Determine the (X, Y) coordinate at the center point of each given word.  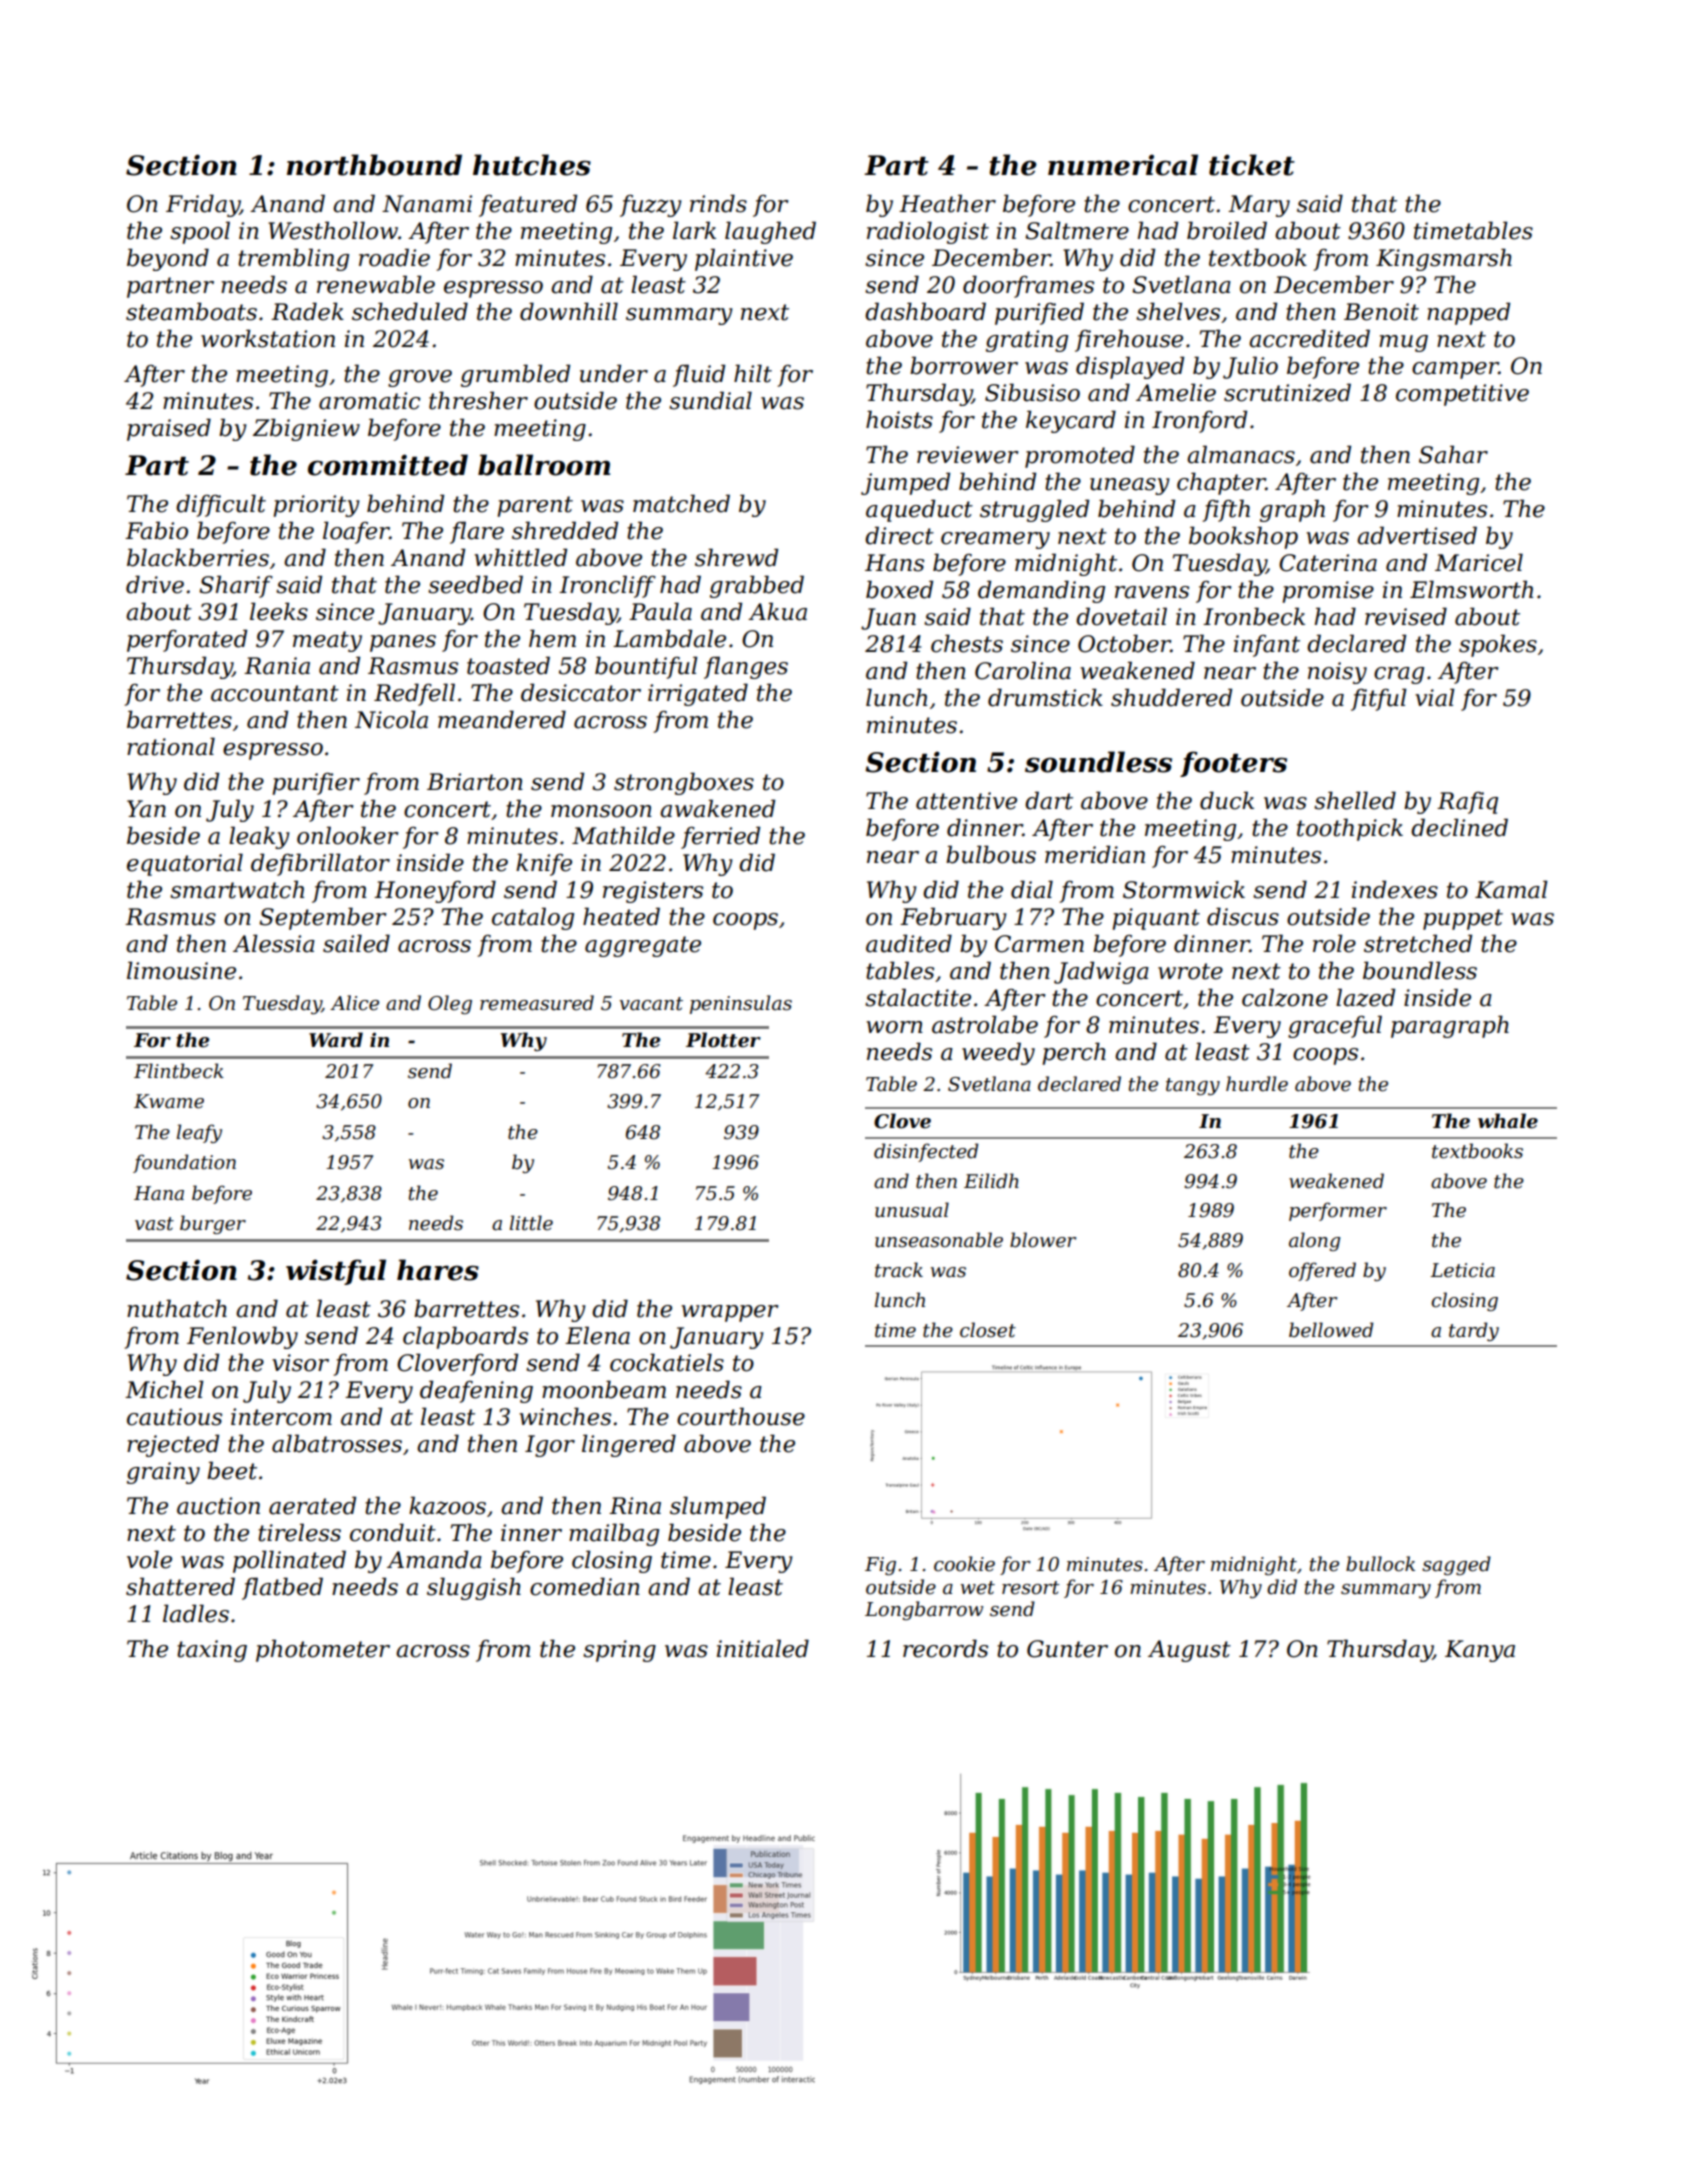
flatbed (282, 1588)
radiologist (928, 232)
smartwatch (237, 889)
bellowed (1331, 1330)
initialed (763, 1648)
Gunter (1067, 1649)
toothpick (1350, 829)
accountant (275, 693)
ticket (1252, 165)
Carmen (1039, 944)
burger (213, 1224)
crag (1399, 675)
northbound (374, 165)
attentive (966, 801)
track (899, 1270)
